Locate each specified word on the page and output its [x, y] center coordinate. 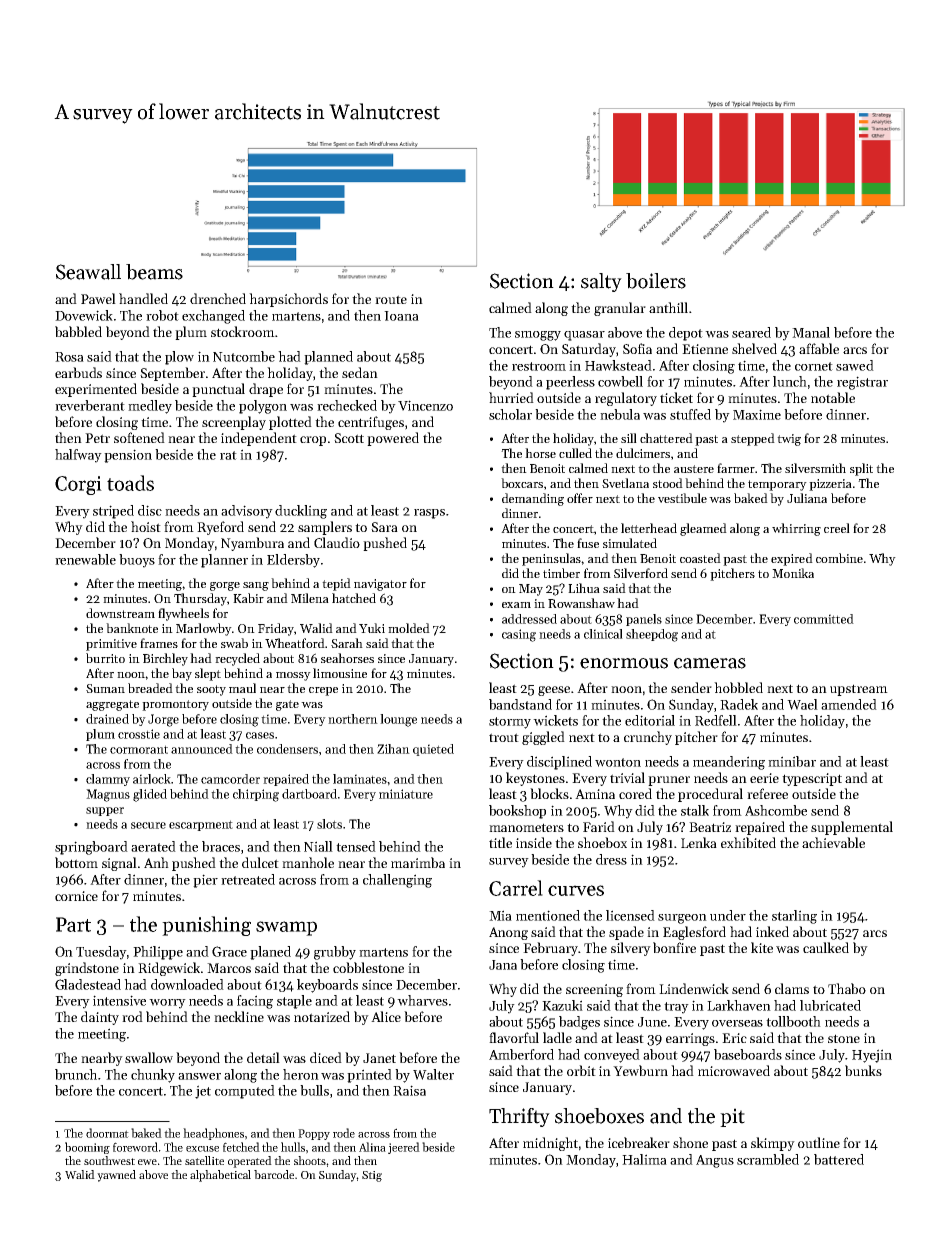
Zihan [393, 749]
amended [849, 704]
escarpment [201, 825]
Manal [811, 332]
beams [154, 272]
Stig [372, 1176]
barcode [274, 1174]
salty [601, 282]
